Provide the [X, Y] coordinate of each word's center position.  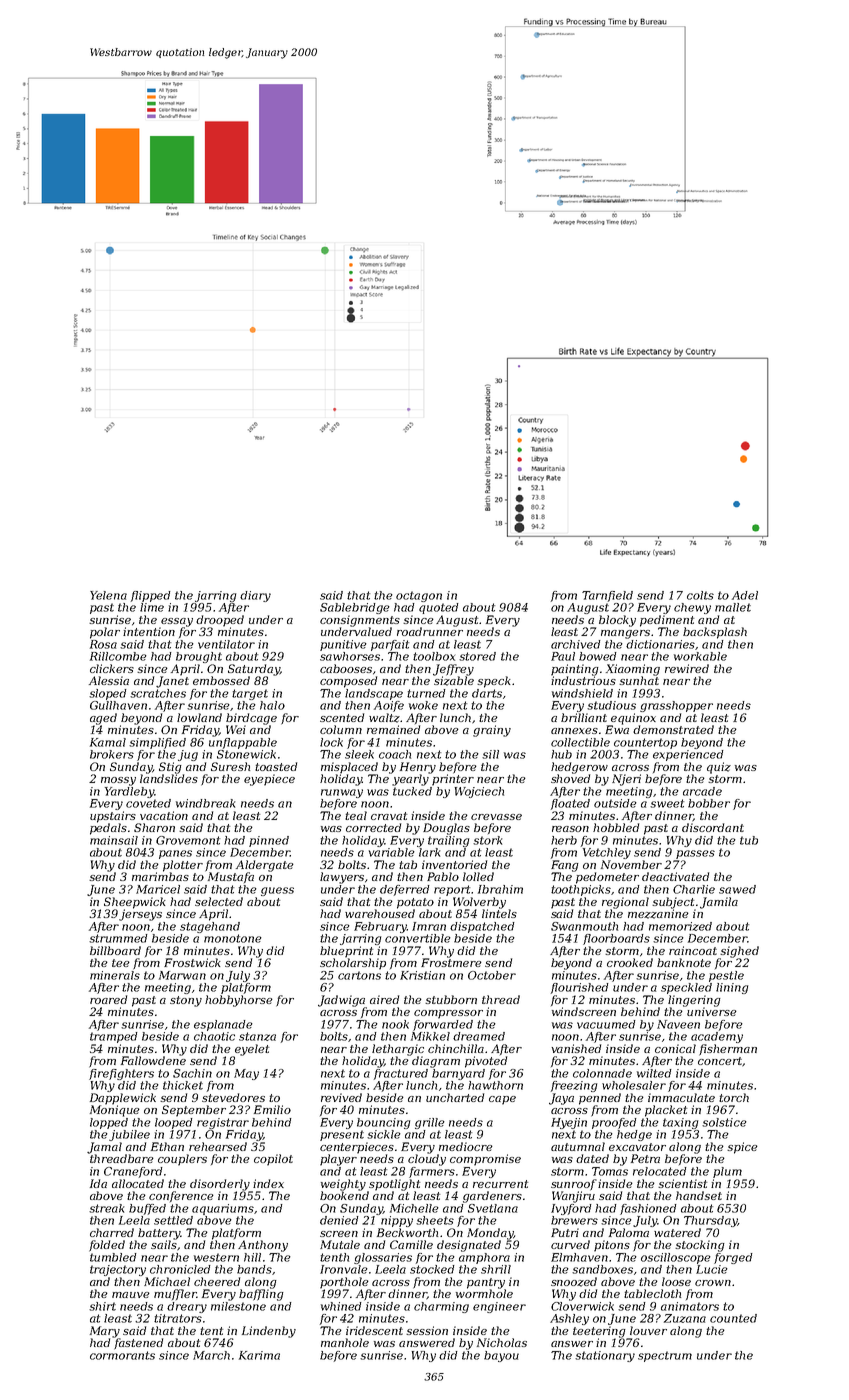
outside [615, 803]
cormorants [122, 1355]
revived [341, 1097]
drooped [220, 621]
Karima [259, 1355]
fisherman [728, 1050]
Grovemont [188, 840]
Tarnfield [607, 596]
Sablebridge [355, 608]
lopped [109, 1123]
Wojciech [479, 792]
